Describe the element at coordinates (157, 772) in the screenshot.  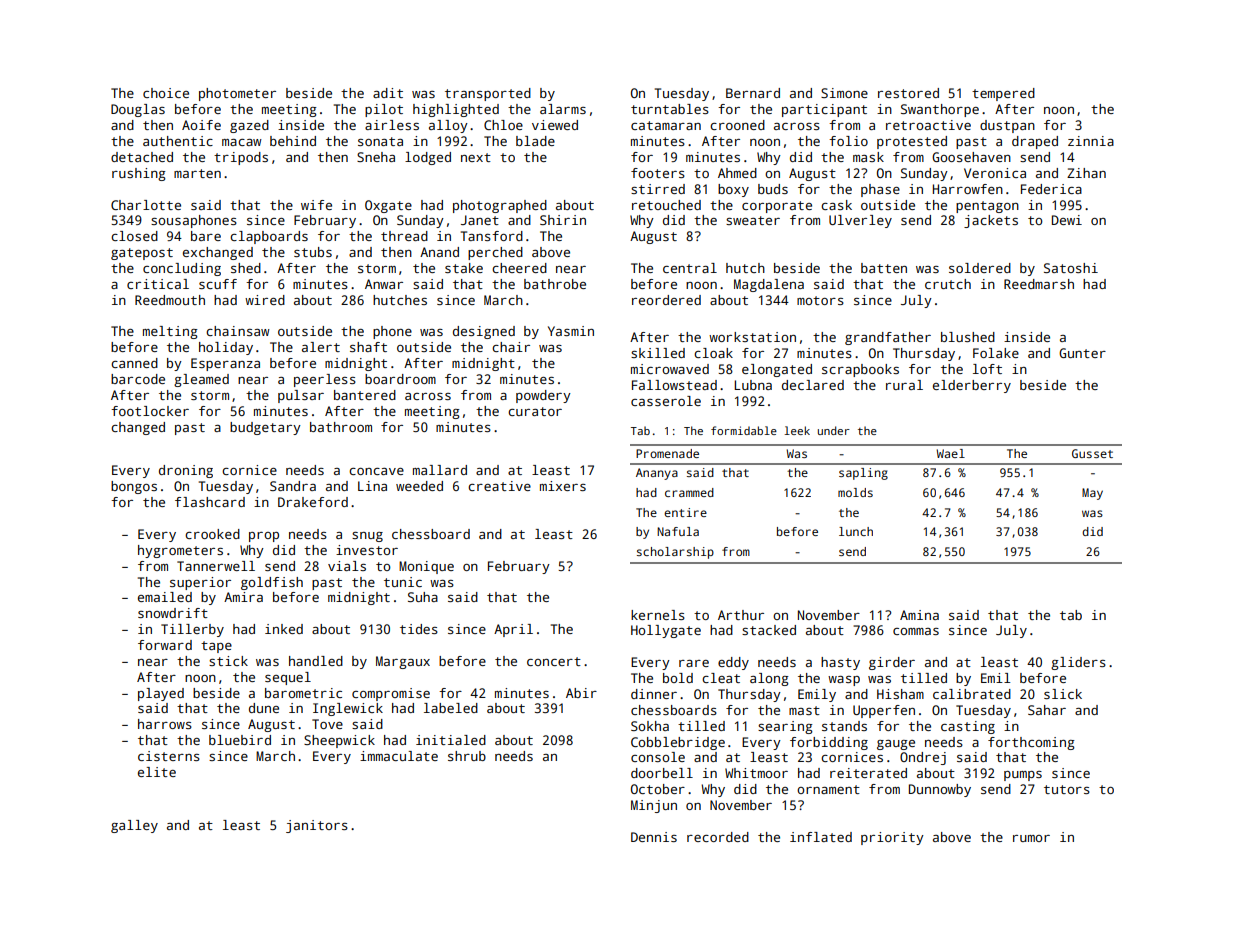
I see `elite` at that location.
